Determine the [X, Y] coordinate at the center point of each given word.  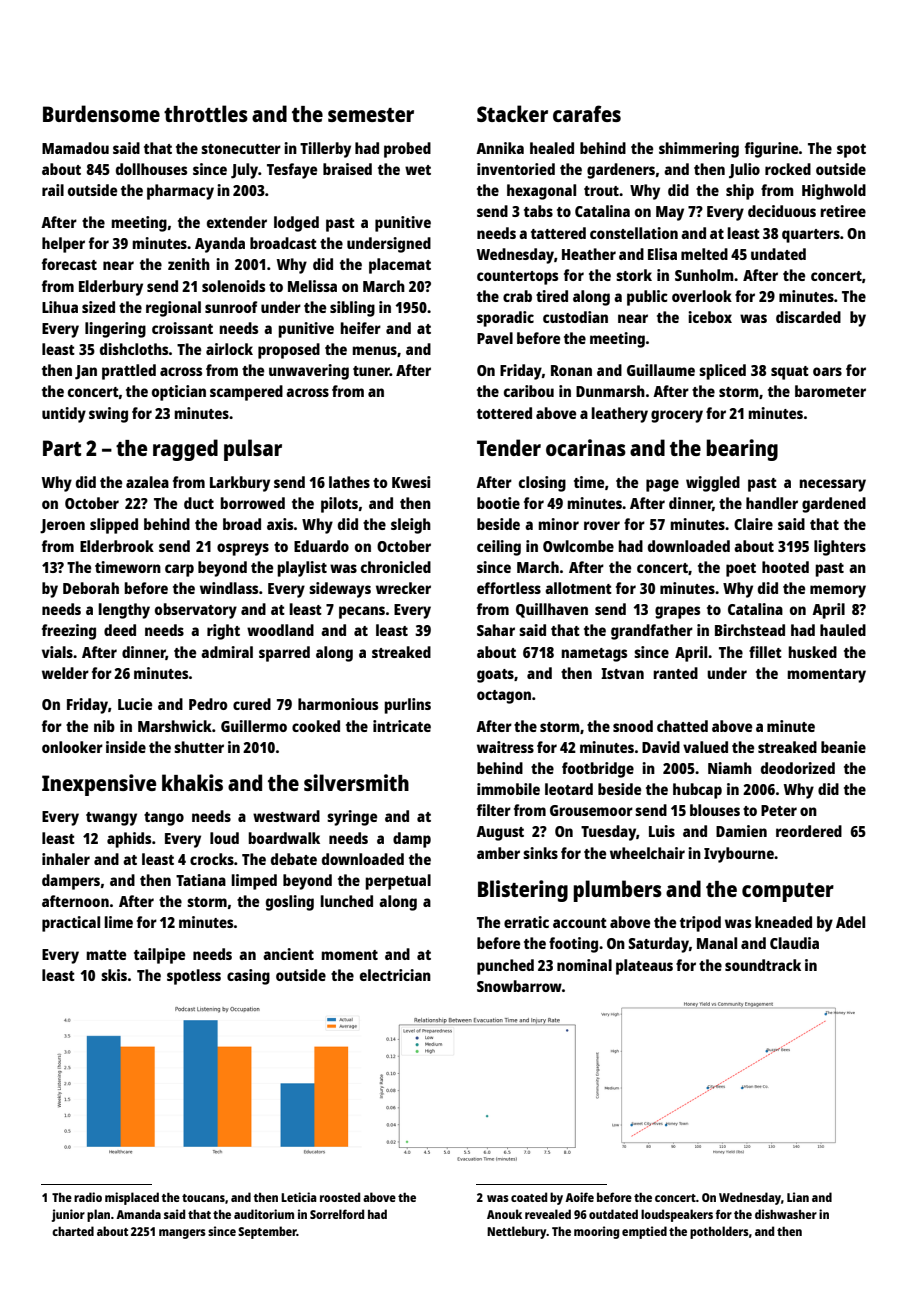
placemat [400, 266]
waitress [505, 747]
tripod [700, 924]
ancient [288, 954]
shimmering [699, 150]
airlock [229, 349]
